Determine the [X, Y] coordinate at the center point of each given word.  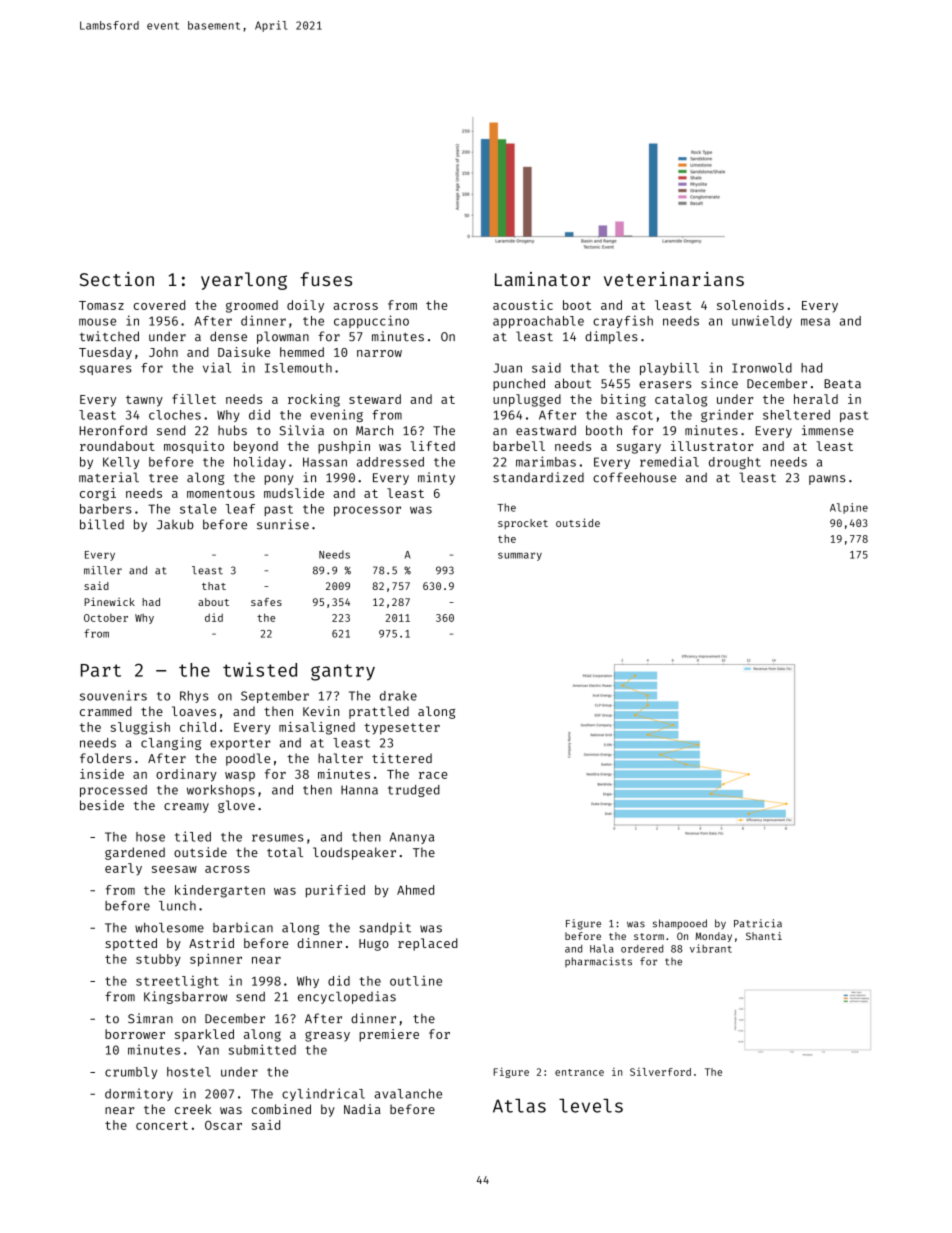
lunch [177, 906]
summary [520, 556]
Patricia [758, 923]
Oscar [223, 1125]
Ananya [412, 838]
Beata [842, 384]
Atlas [519, 1106]
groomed [252, 306]
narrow [379, 353]
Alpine [849, 508]
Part [101, 670]
